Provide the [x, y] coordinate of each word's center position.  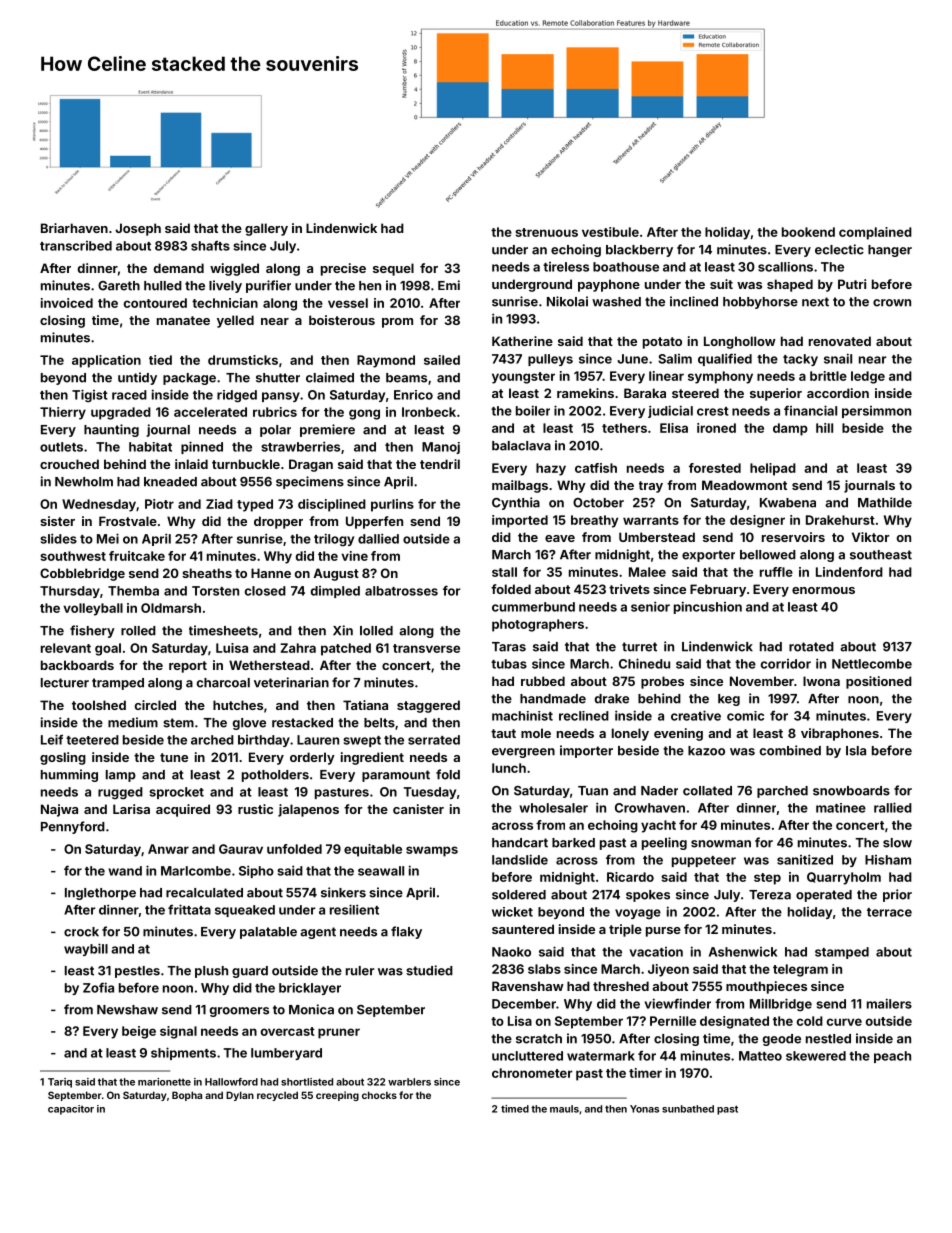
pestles [137, 972]
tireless [566, 267]
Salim [675, 359]
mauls [564, 1109]
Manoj [441, 448]
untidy [137, 378]
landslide [520, 859]
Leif [52, 739]
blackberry [639, 251]
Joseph [138, 229]
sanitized [805, 859]
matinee [841, 808]
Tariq [60, 1083]
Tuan [593, 791]
